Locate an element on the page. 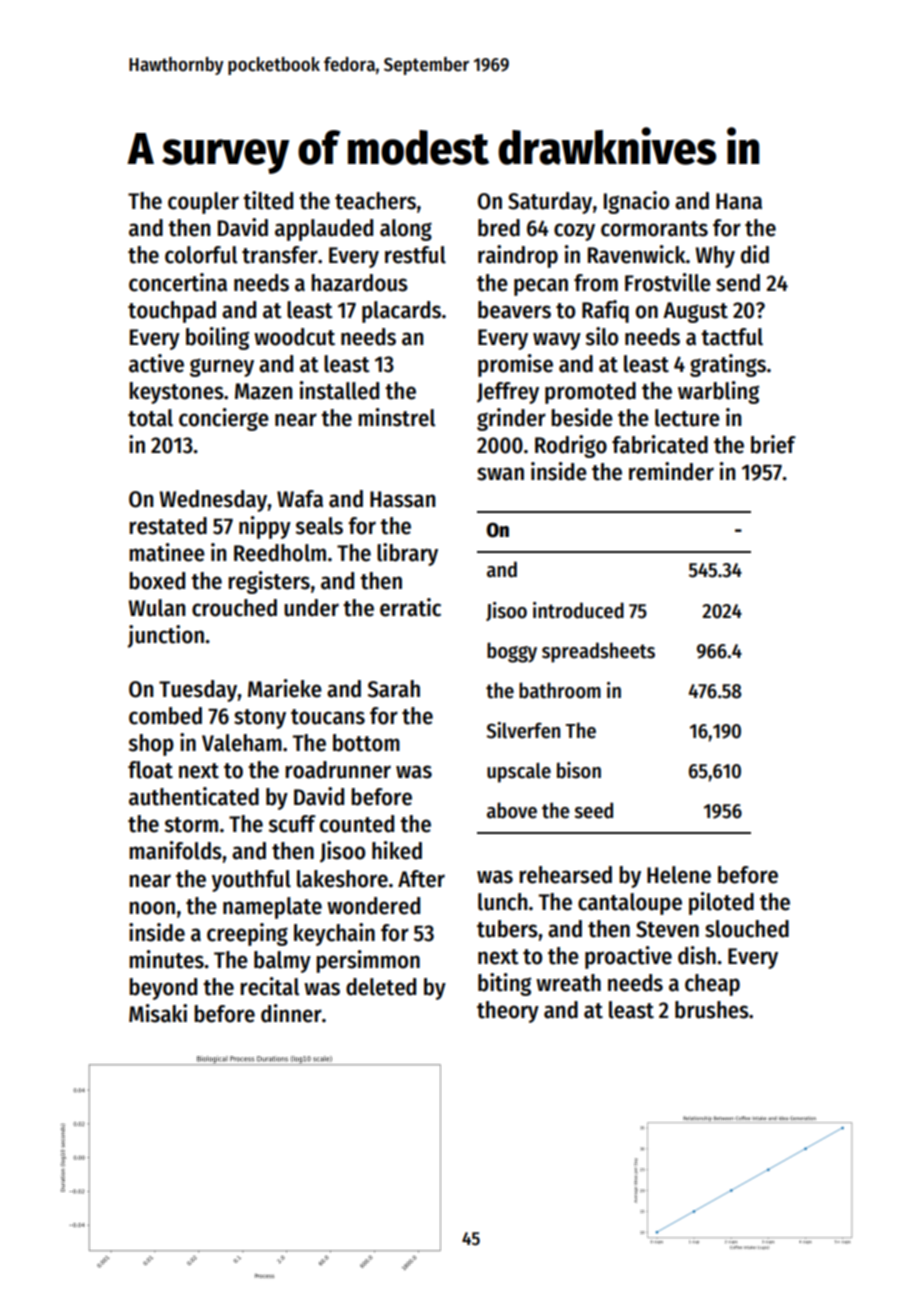  Rodrigo is located at coordinates (571, 446).
